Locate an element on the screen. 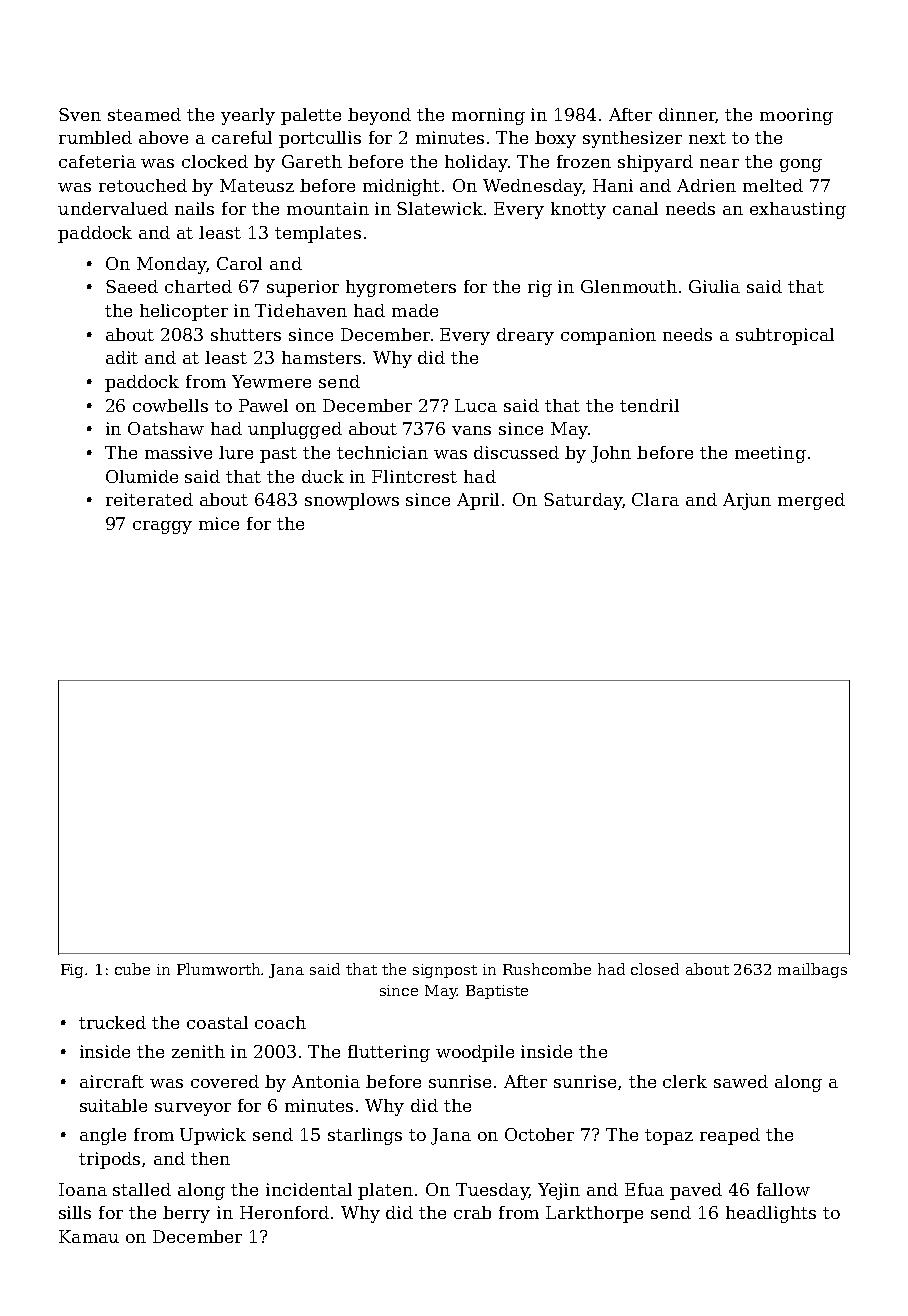  snowplows is located at coordinates (352, 501).
